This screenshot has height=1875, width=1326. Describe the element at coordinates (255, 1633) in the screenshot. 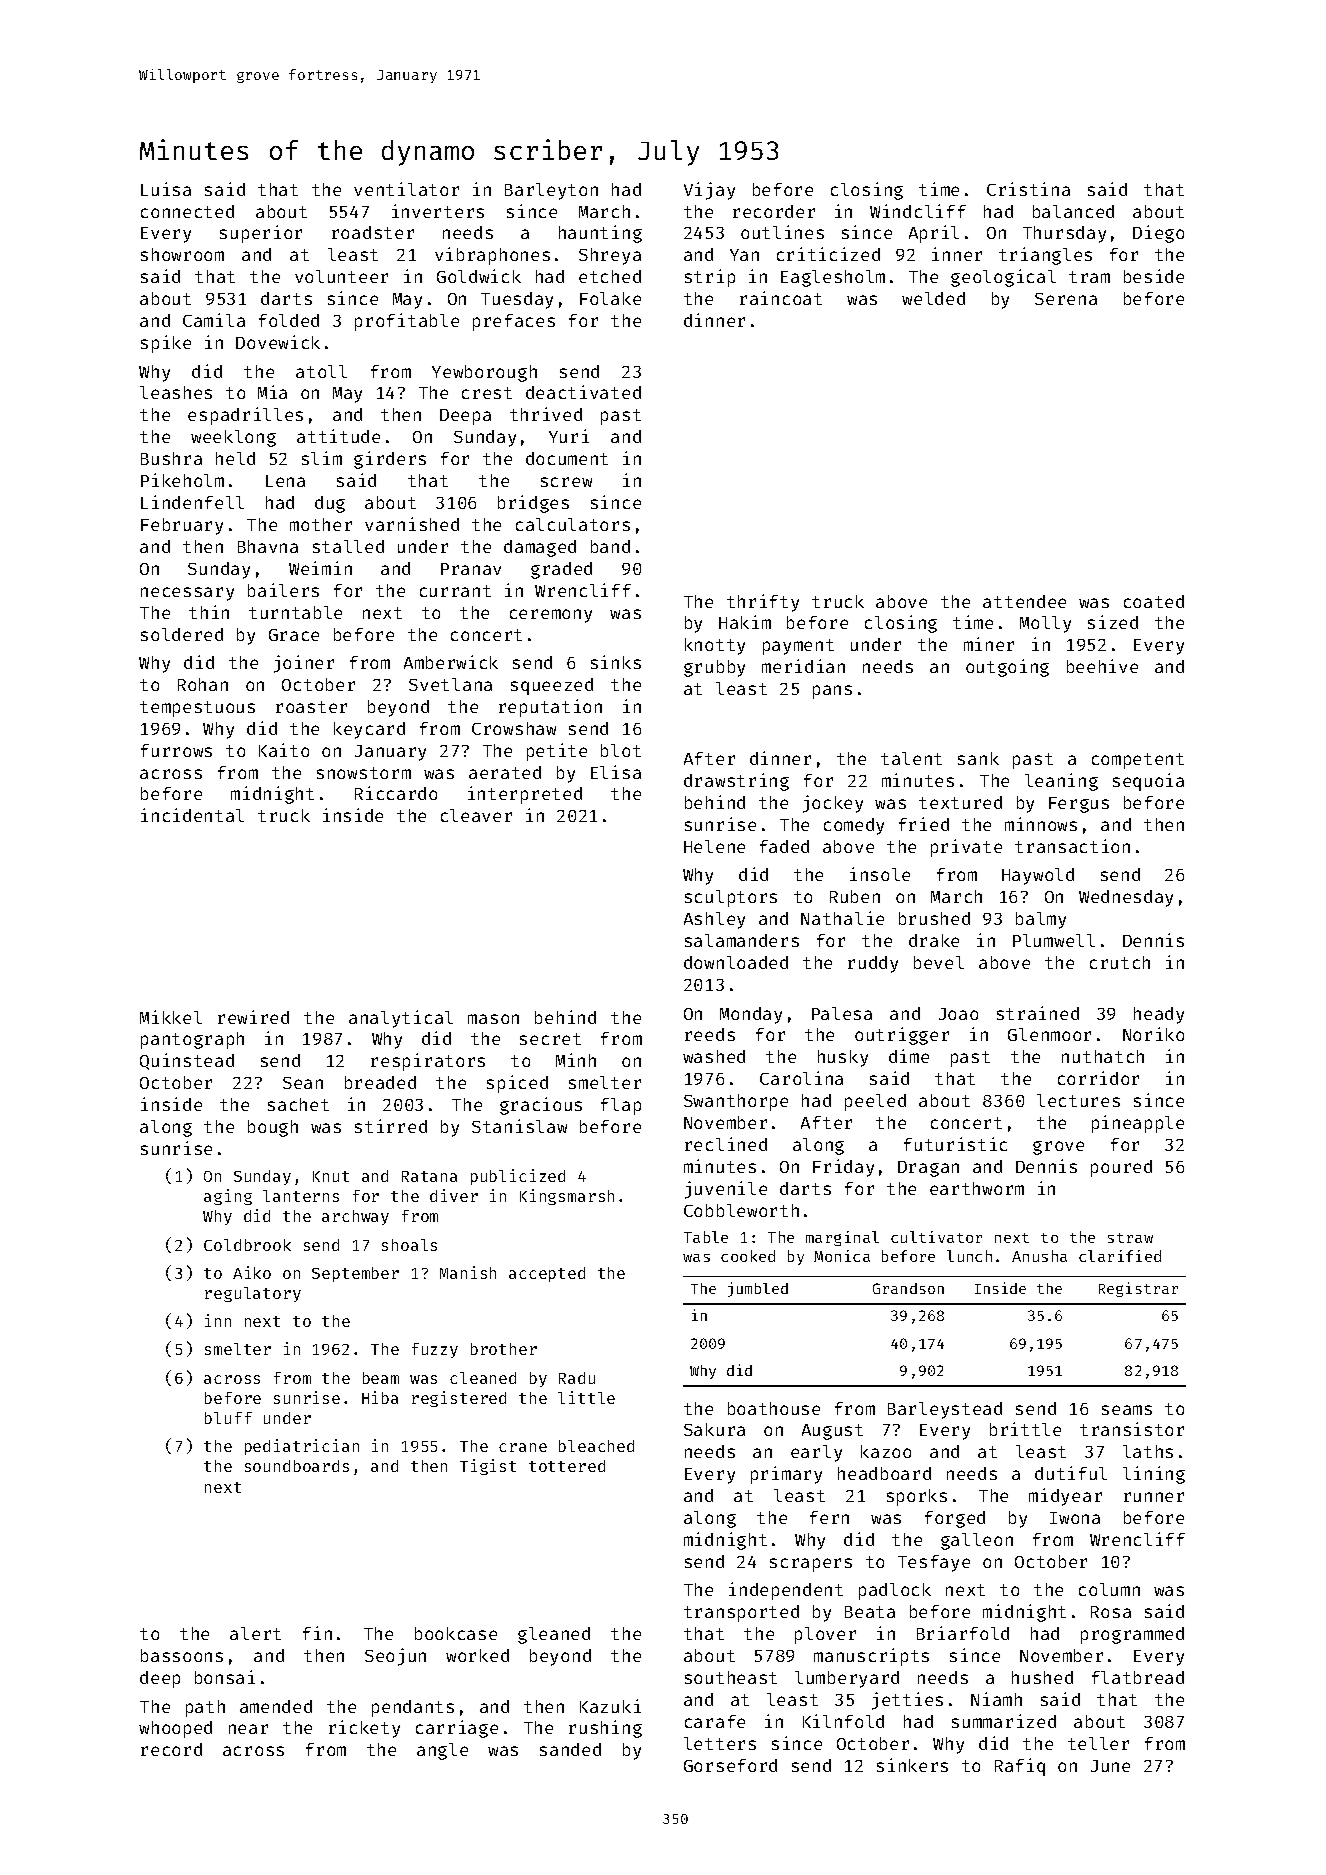

I see `alert` at that location.
